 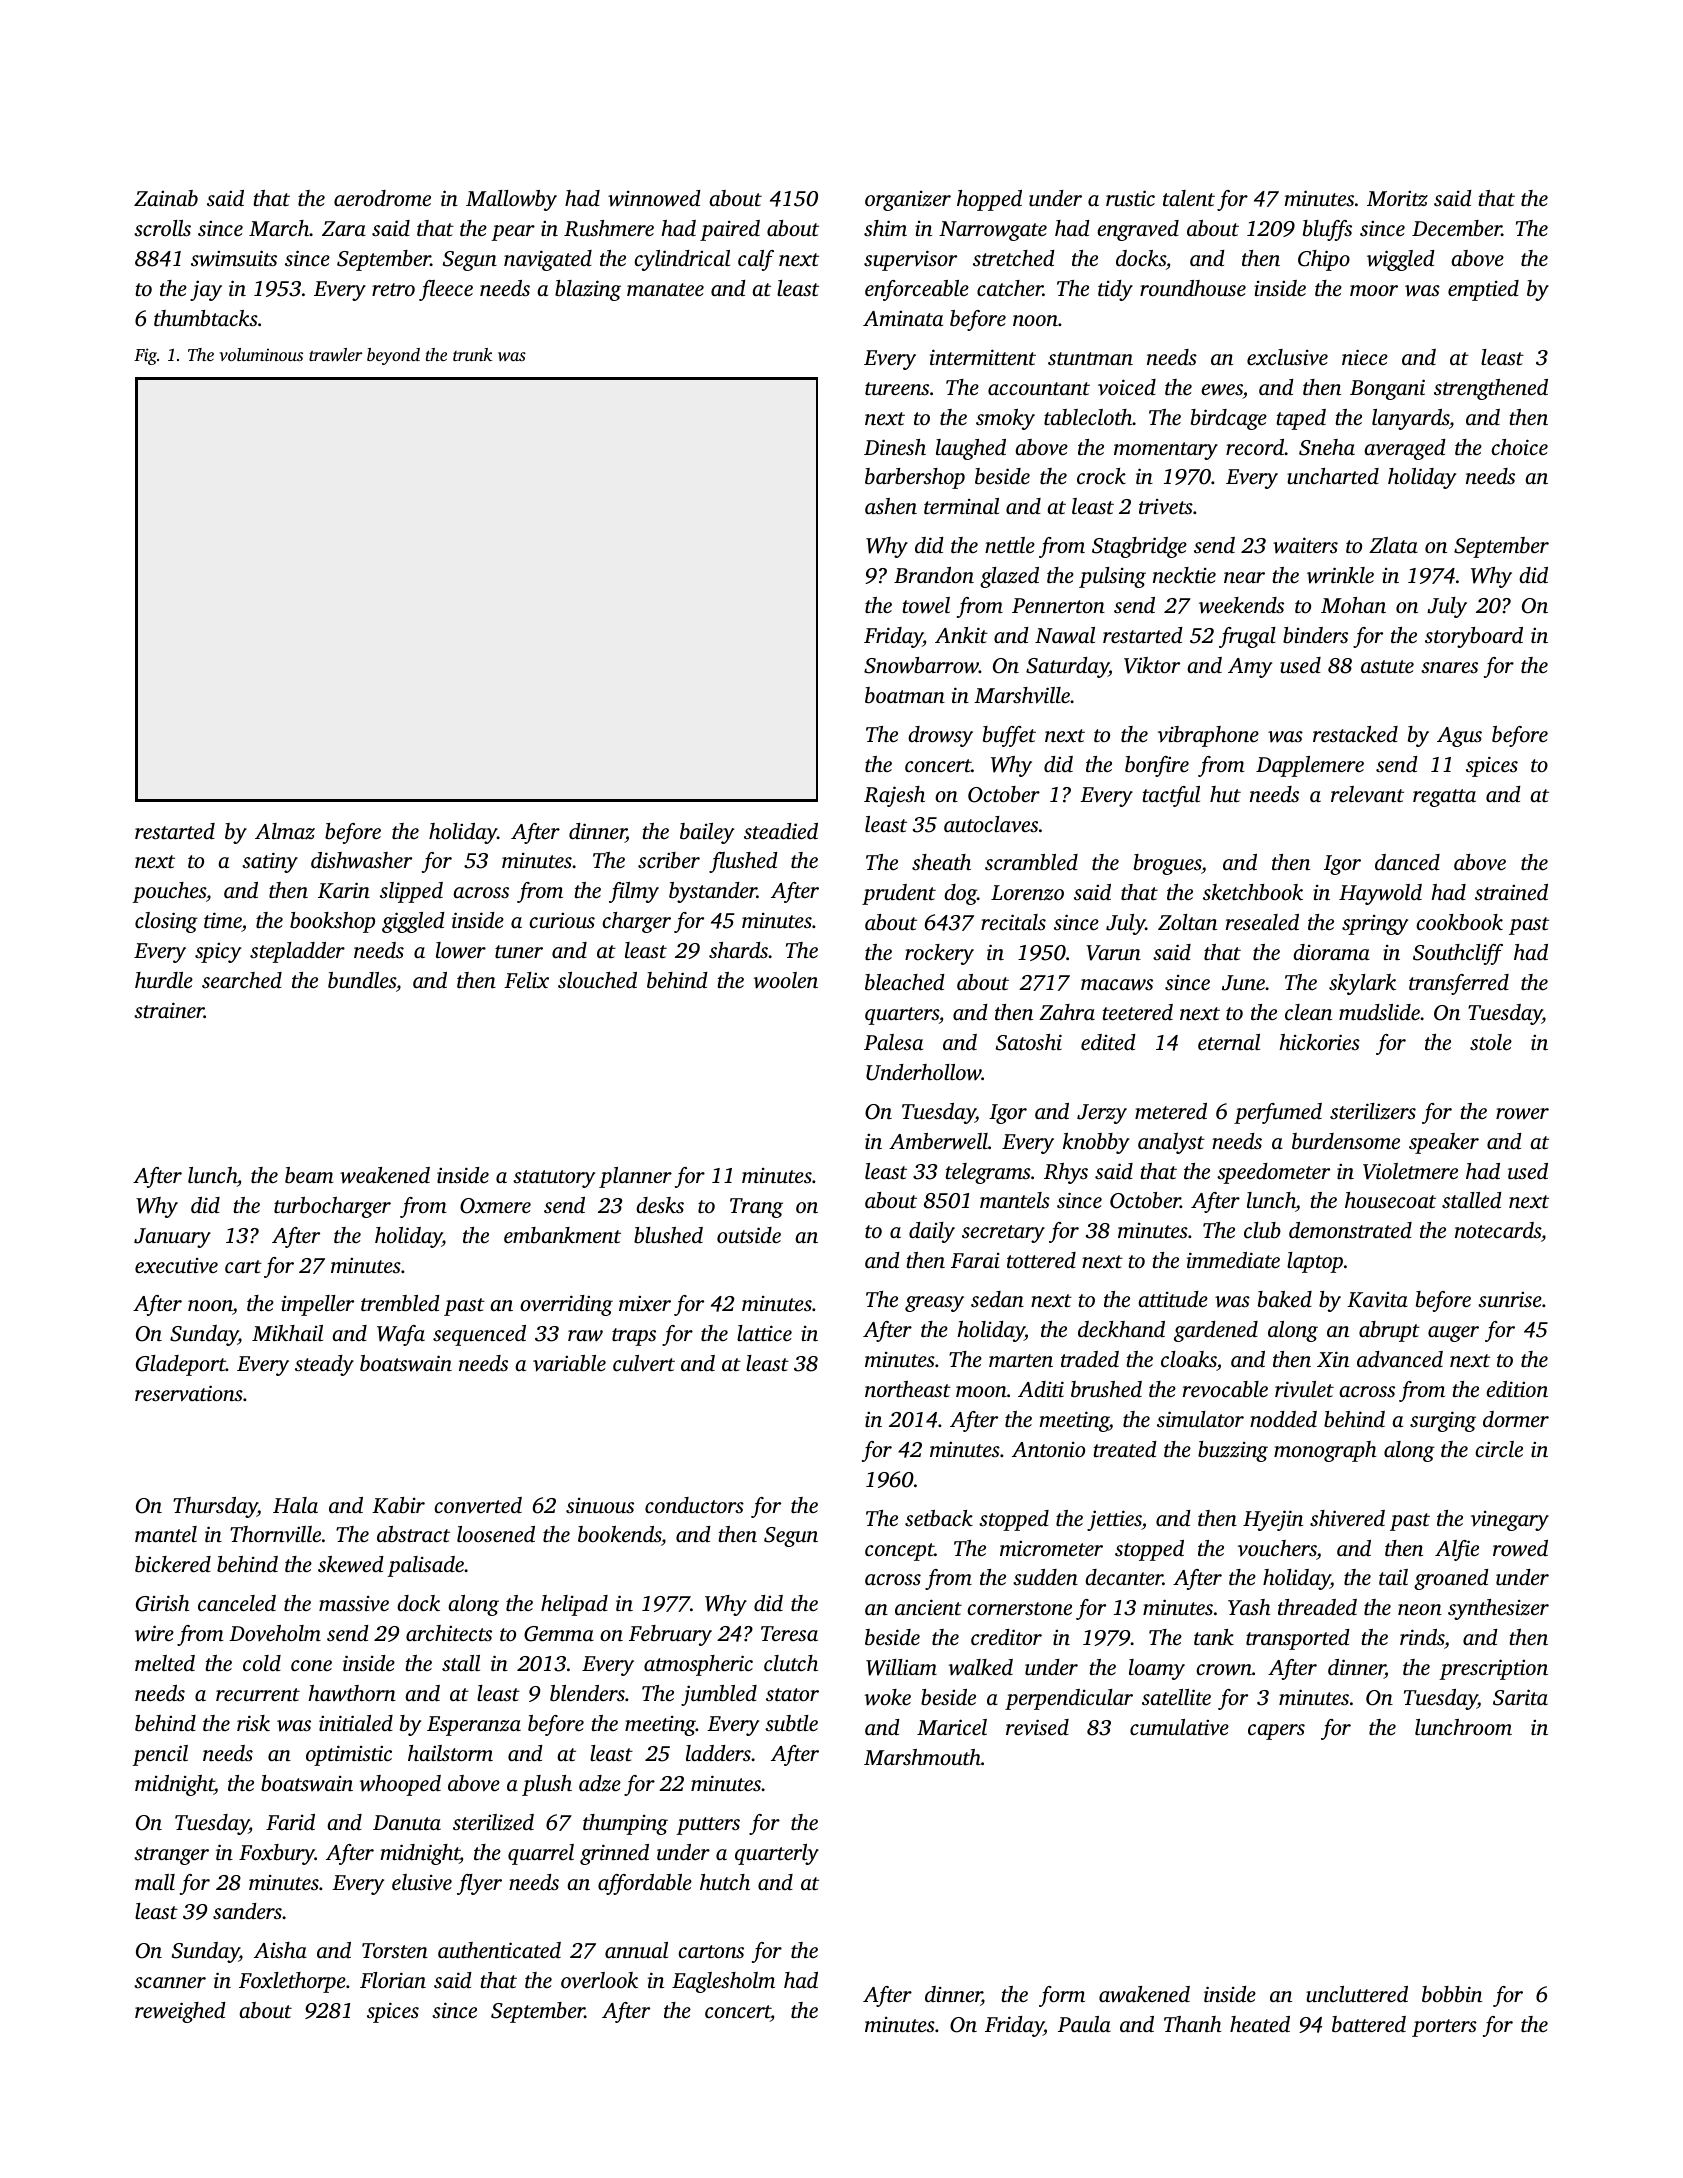 I want to click on choice, so click(x=1519, y=447).
